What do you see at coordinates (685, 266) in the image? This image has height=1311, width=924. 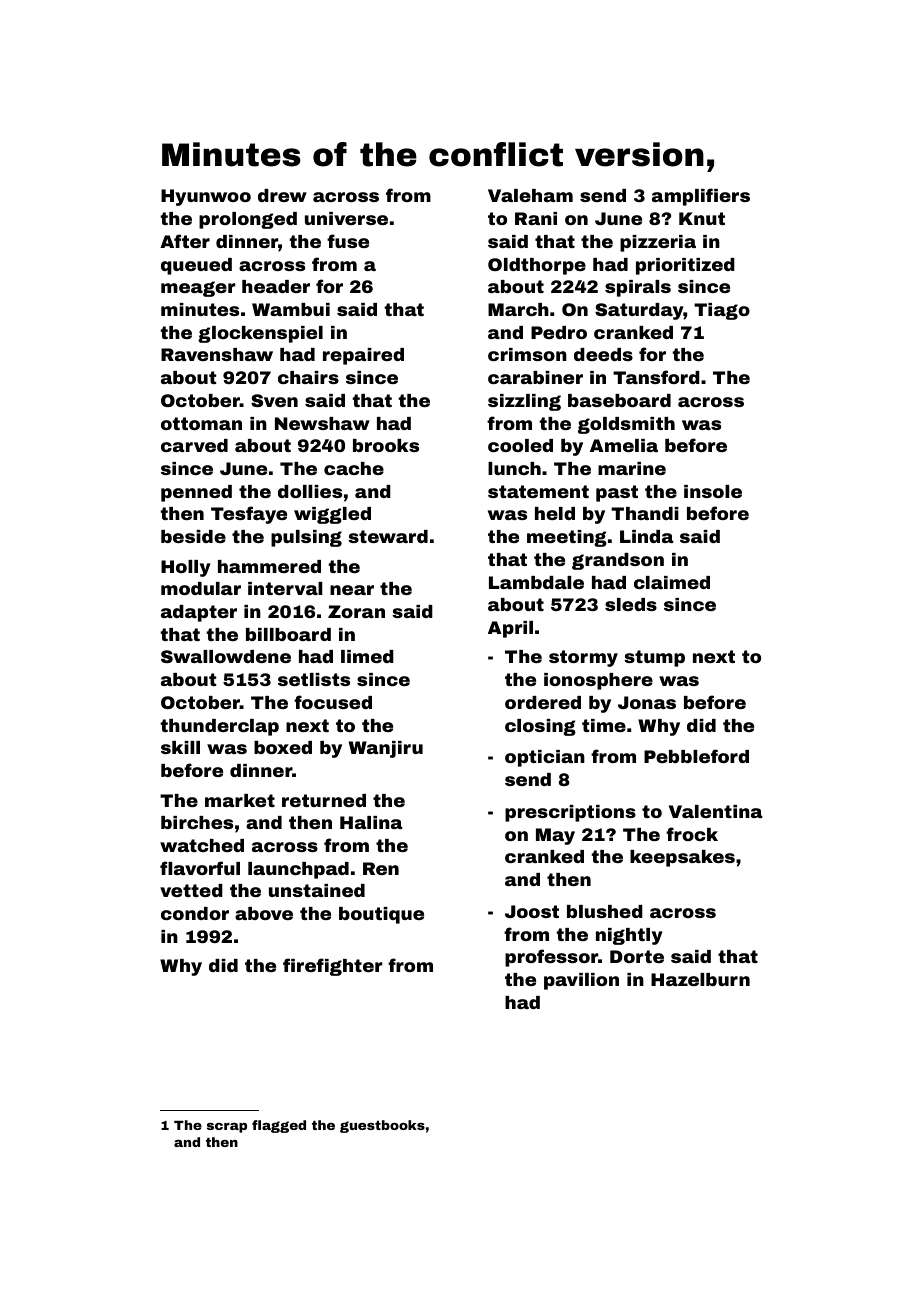 I see `prioritized` at bounding box center [685, 266].
